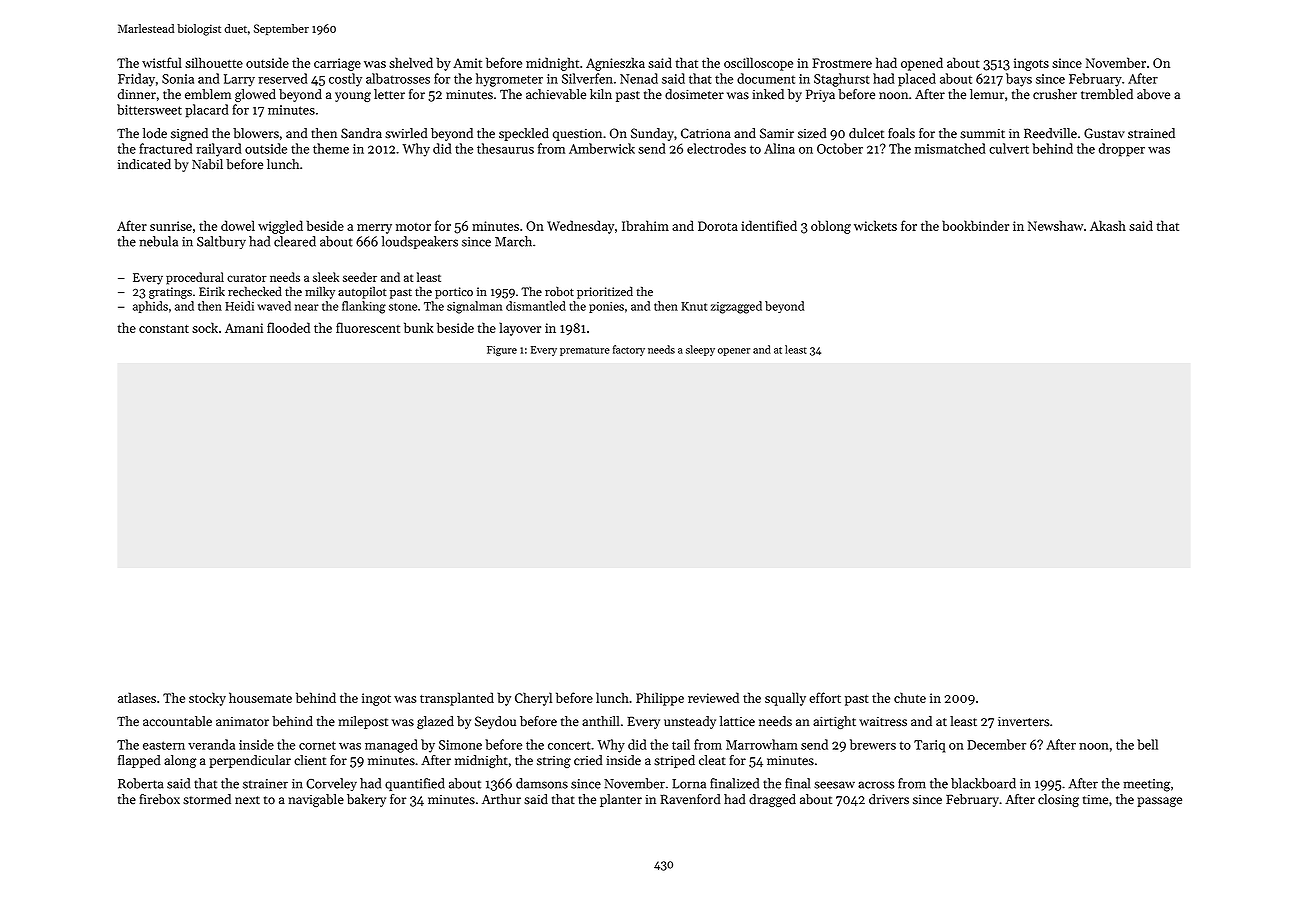  I want to click on sleepy, so click(700, 350).
